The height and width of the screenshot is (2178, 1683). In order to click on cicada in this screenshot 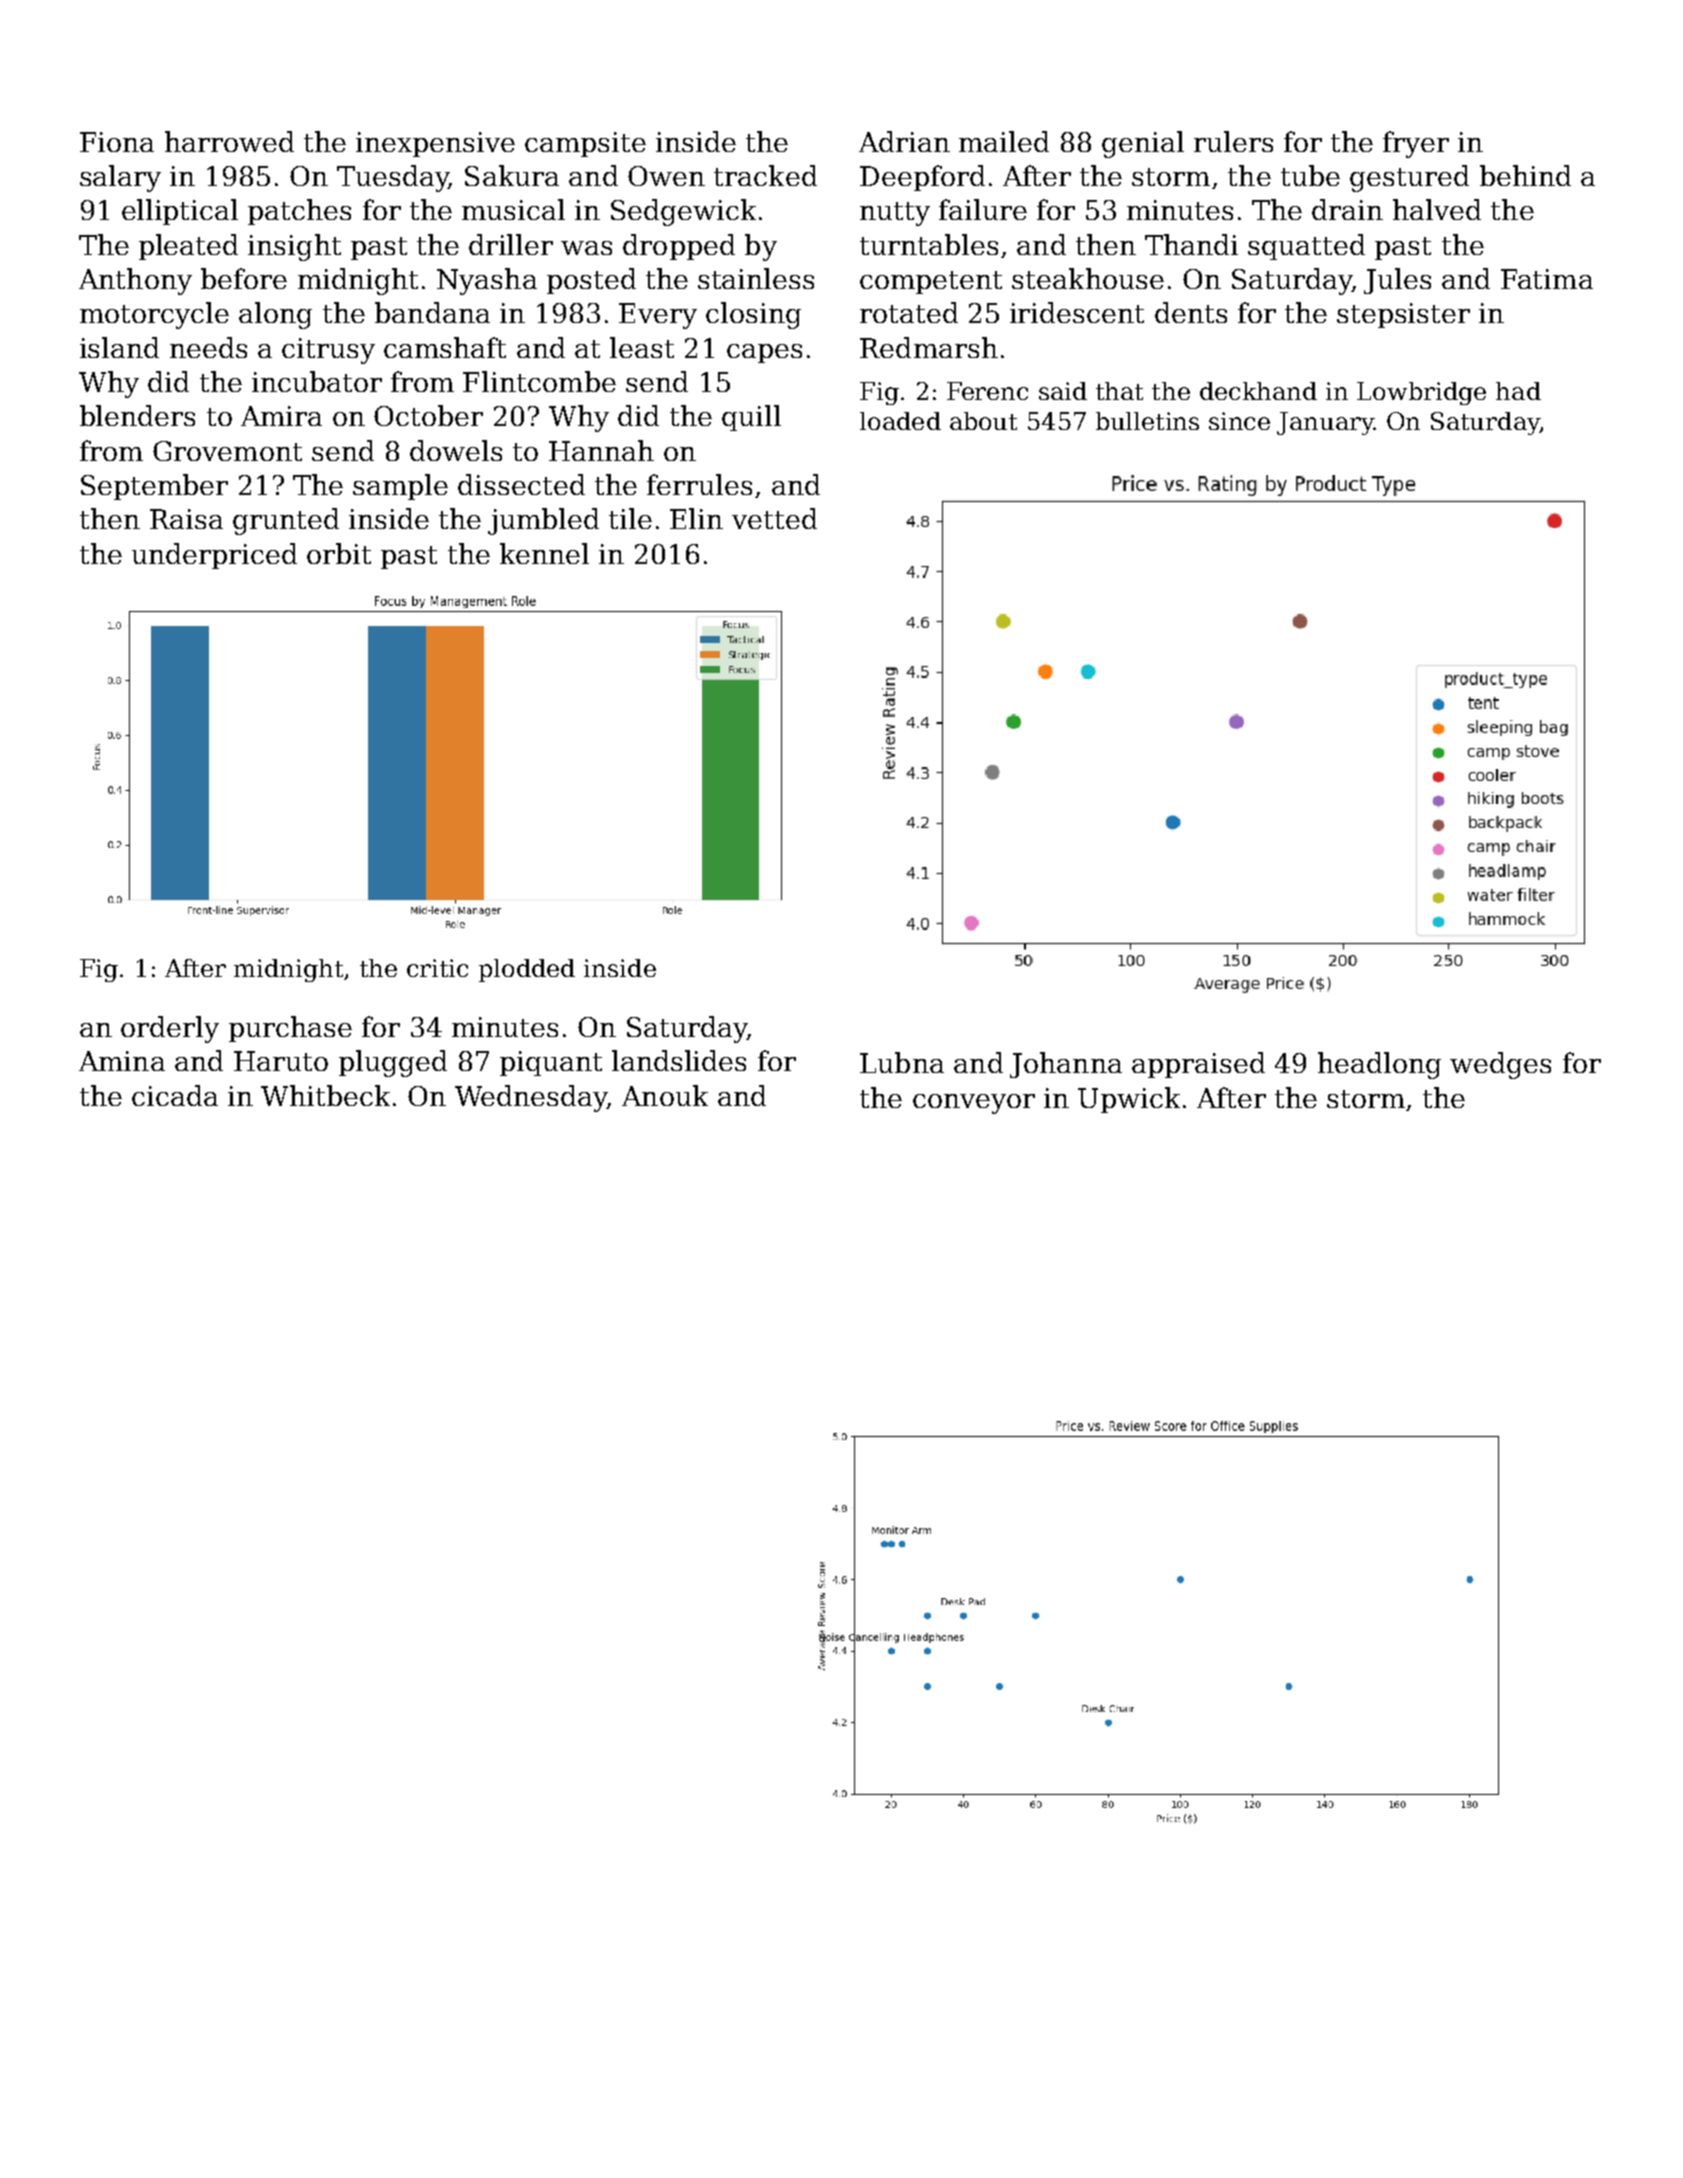, I will do `click(175, 1095)`.
